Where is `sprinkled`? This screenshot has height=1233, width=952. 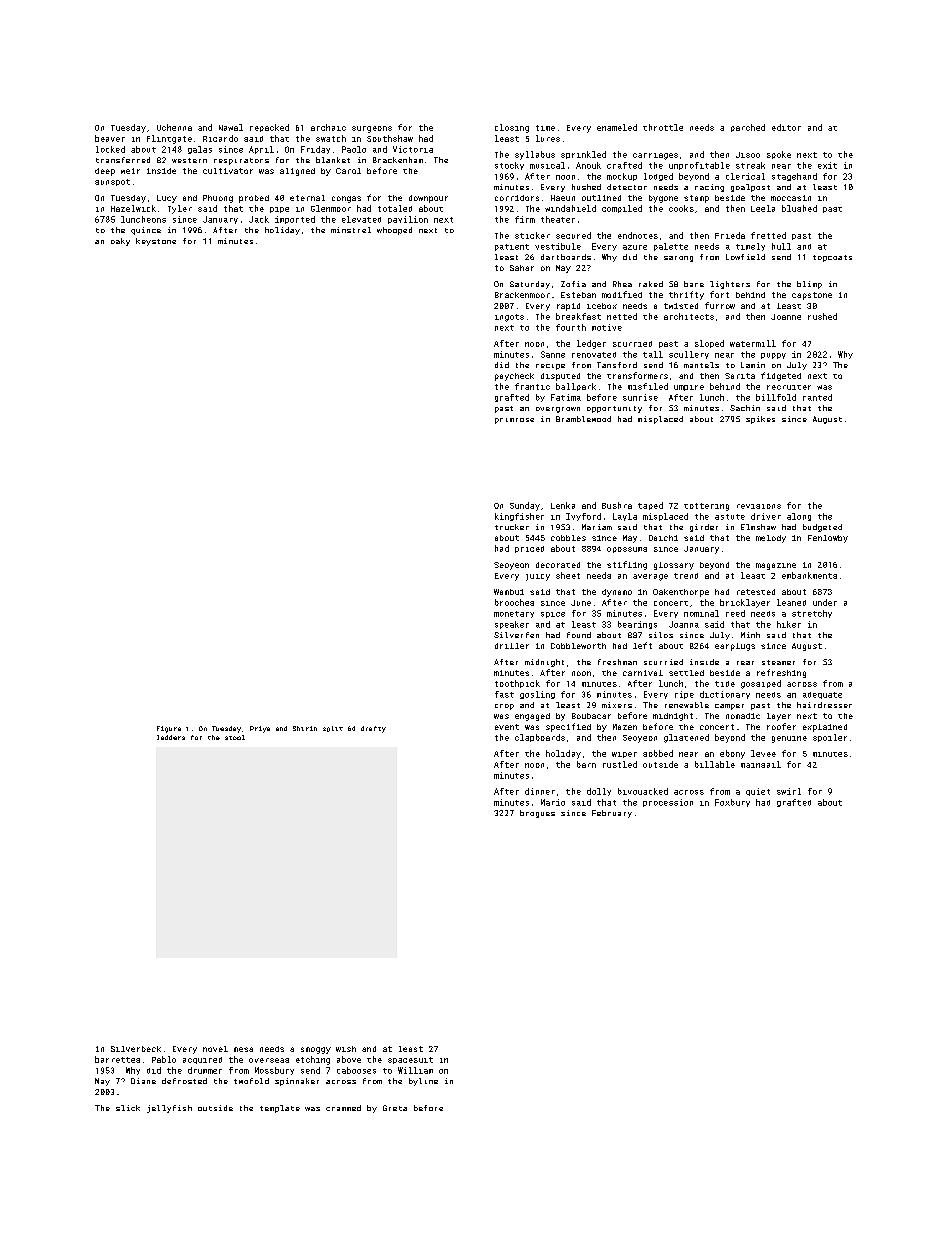
sprinkled is located at coordinates (583, 155).
